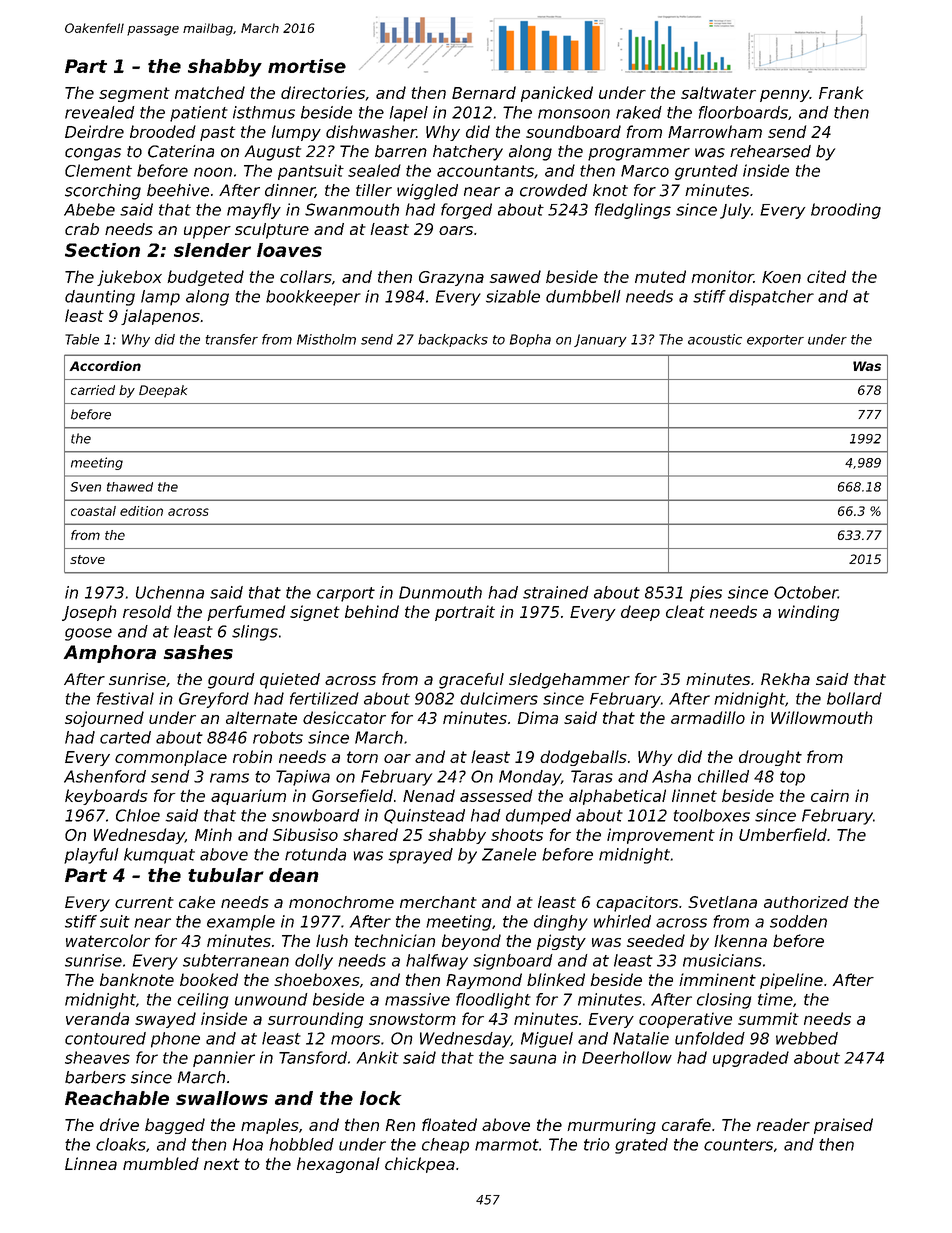  I want to click on hatchery, so click(468, 153).
